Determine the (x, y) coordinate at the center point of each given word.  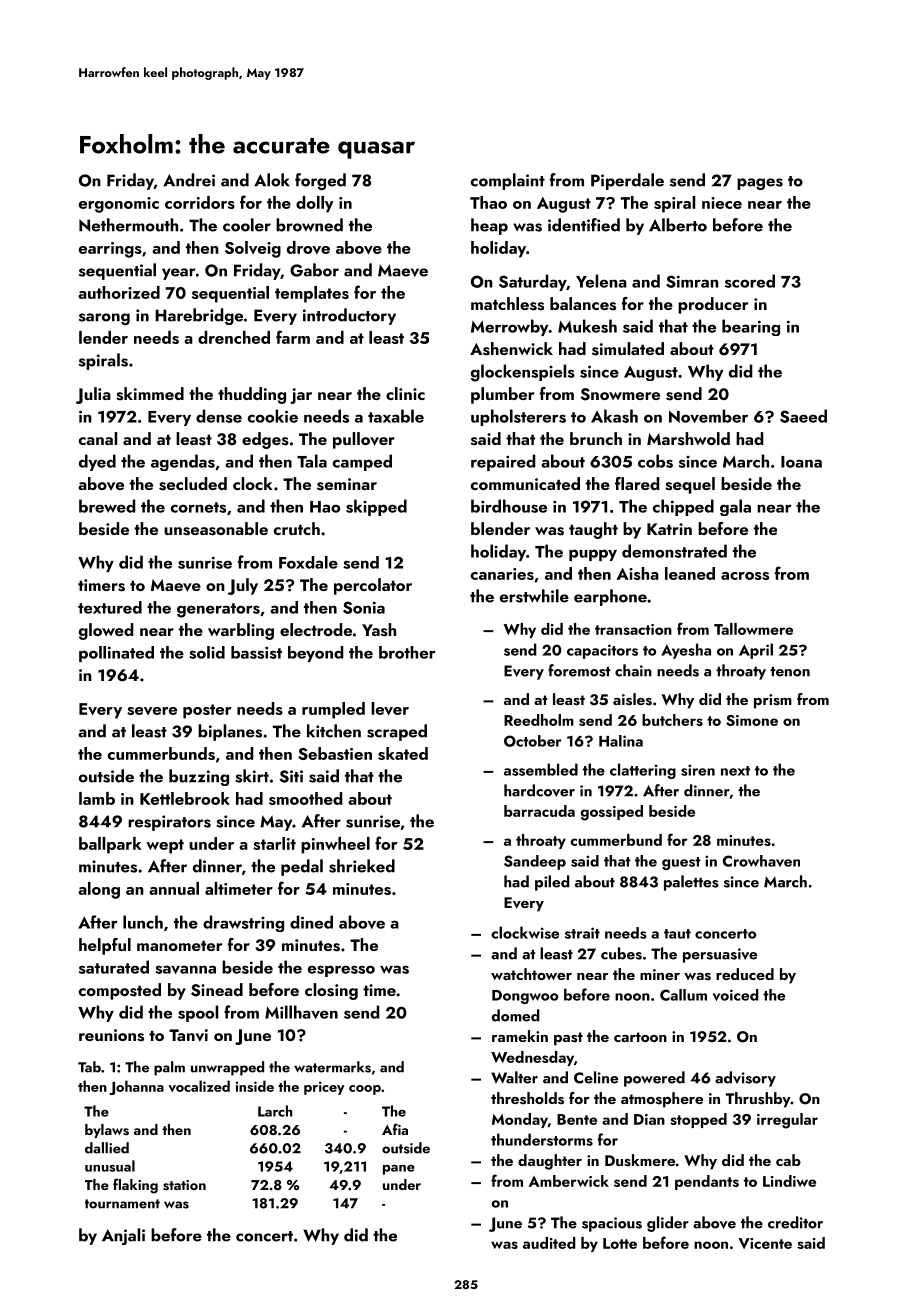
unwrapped (227, 1068)
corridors (200, 202)
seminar (347, 484)
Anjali (123, 1236)
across (745, 576)
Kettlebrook (185, 798)
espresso (341, 971)
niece (722, 203)
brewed (107, 506)
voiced (736, 995)
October (532, 741)
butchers (672, 720)
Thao (488, 202)
